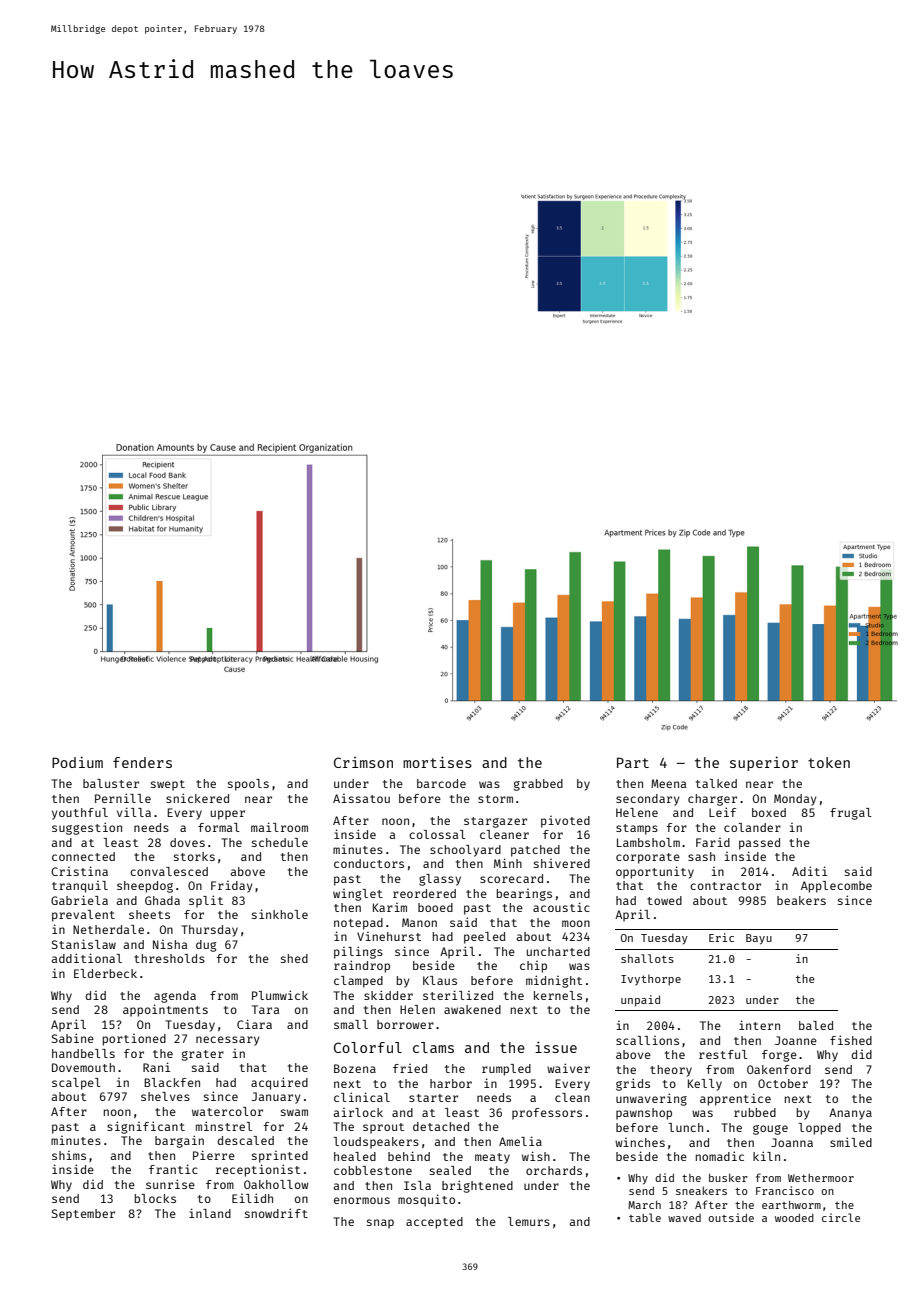  I want to click on blocks, so click(155, 1198).
